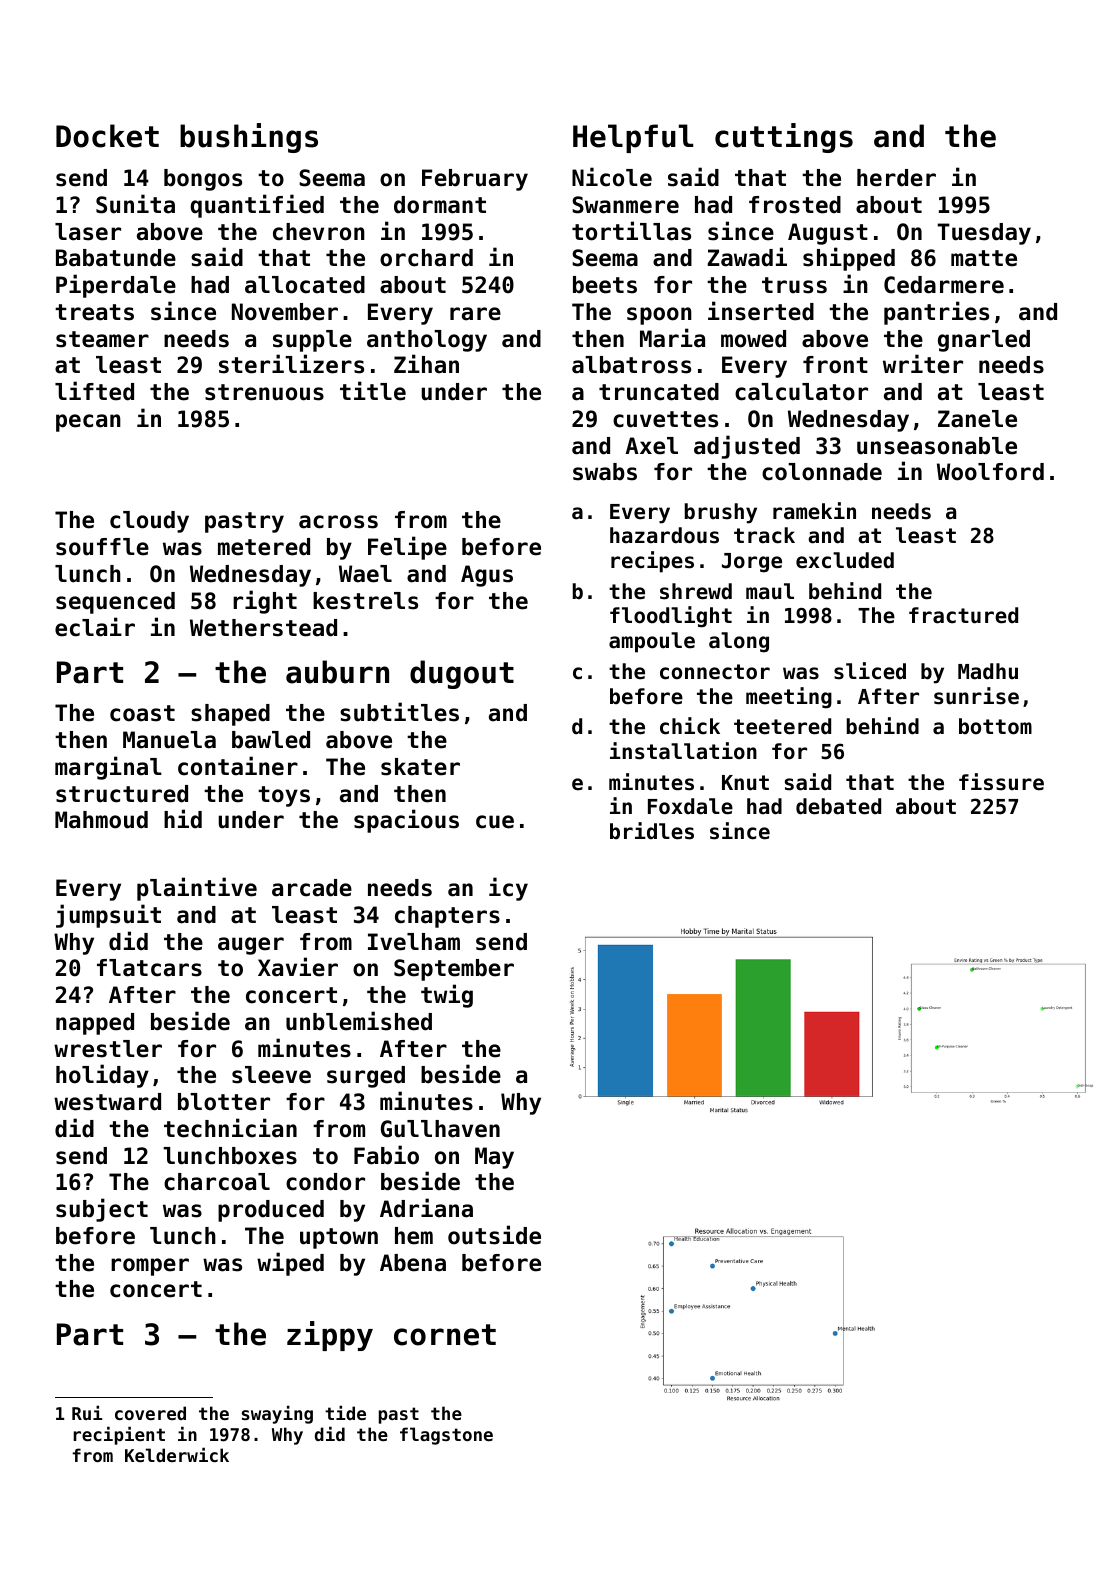 This screenshot has height=1578, width=1116. I want to click on swabs, so click(605, 472).
